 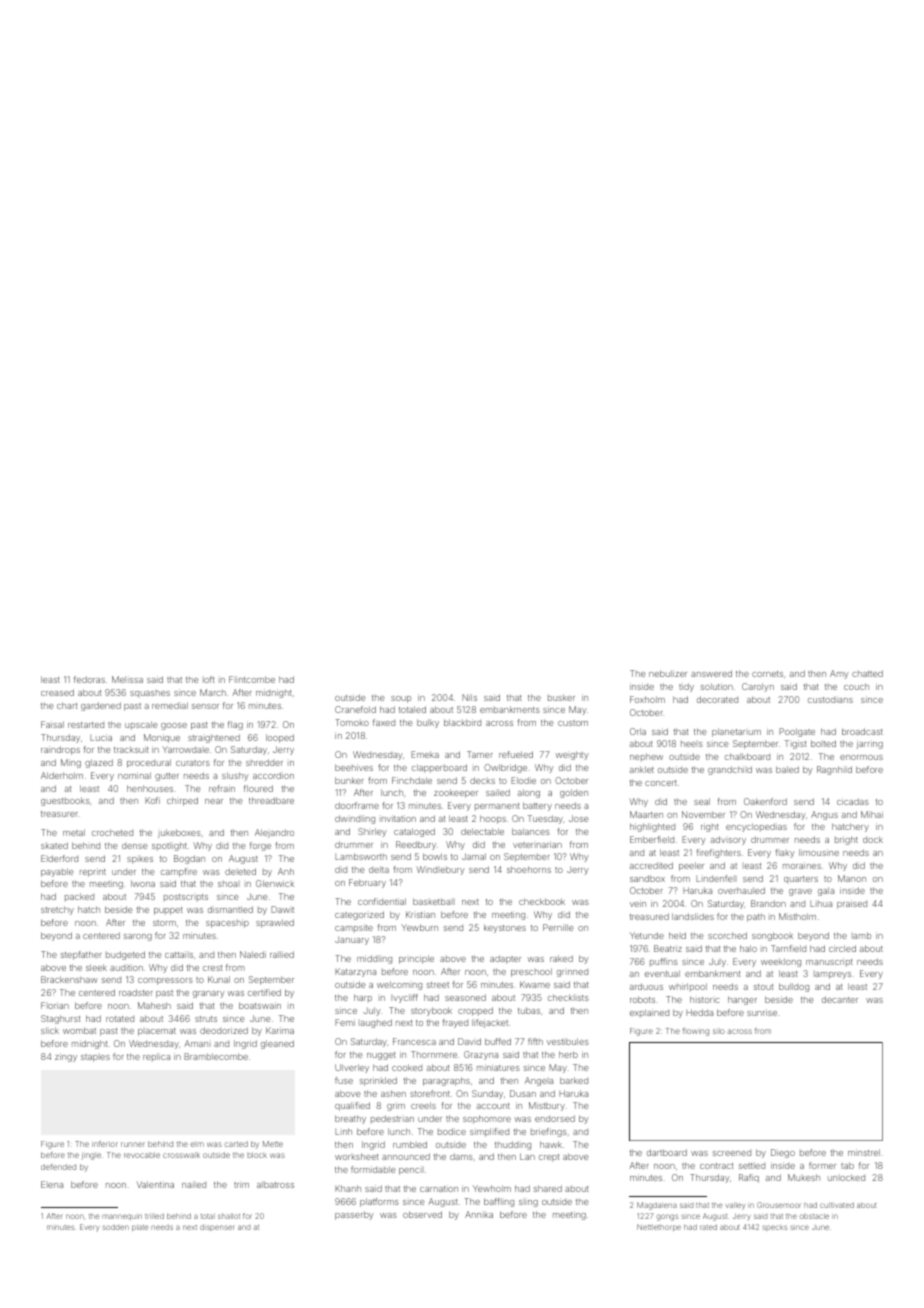 I want to click on cornets, so click(x=767, y=674).
